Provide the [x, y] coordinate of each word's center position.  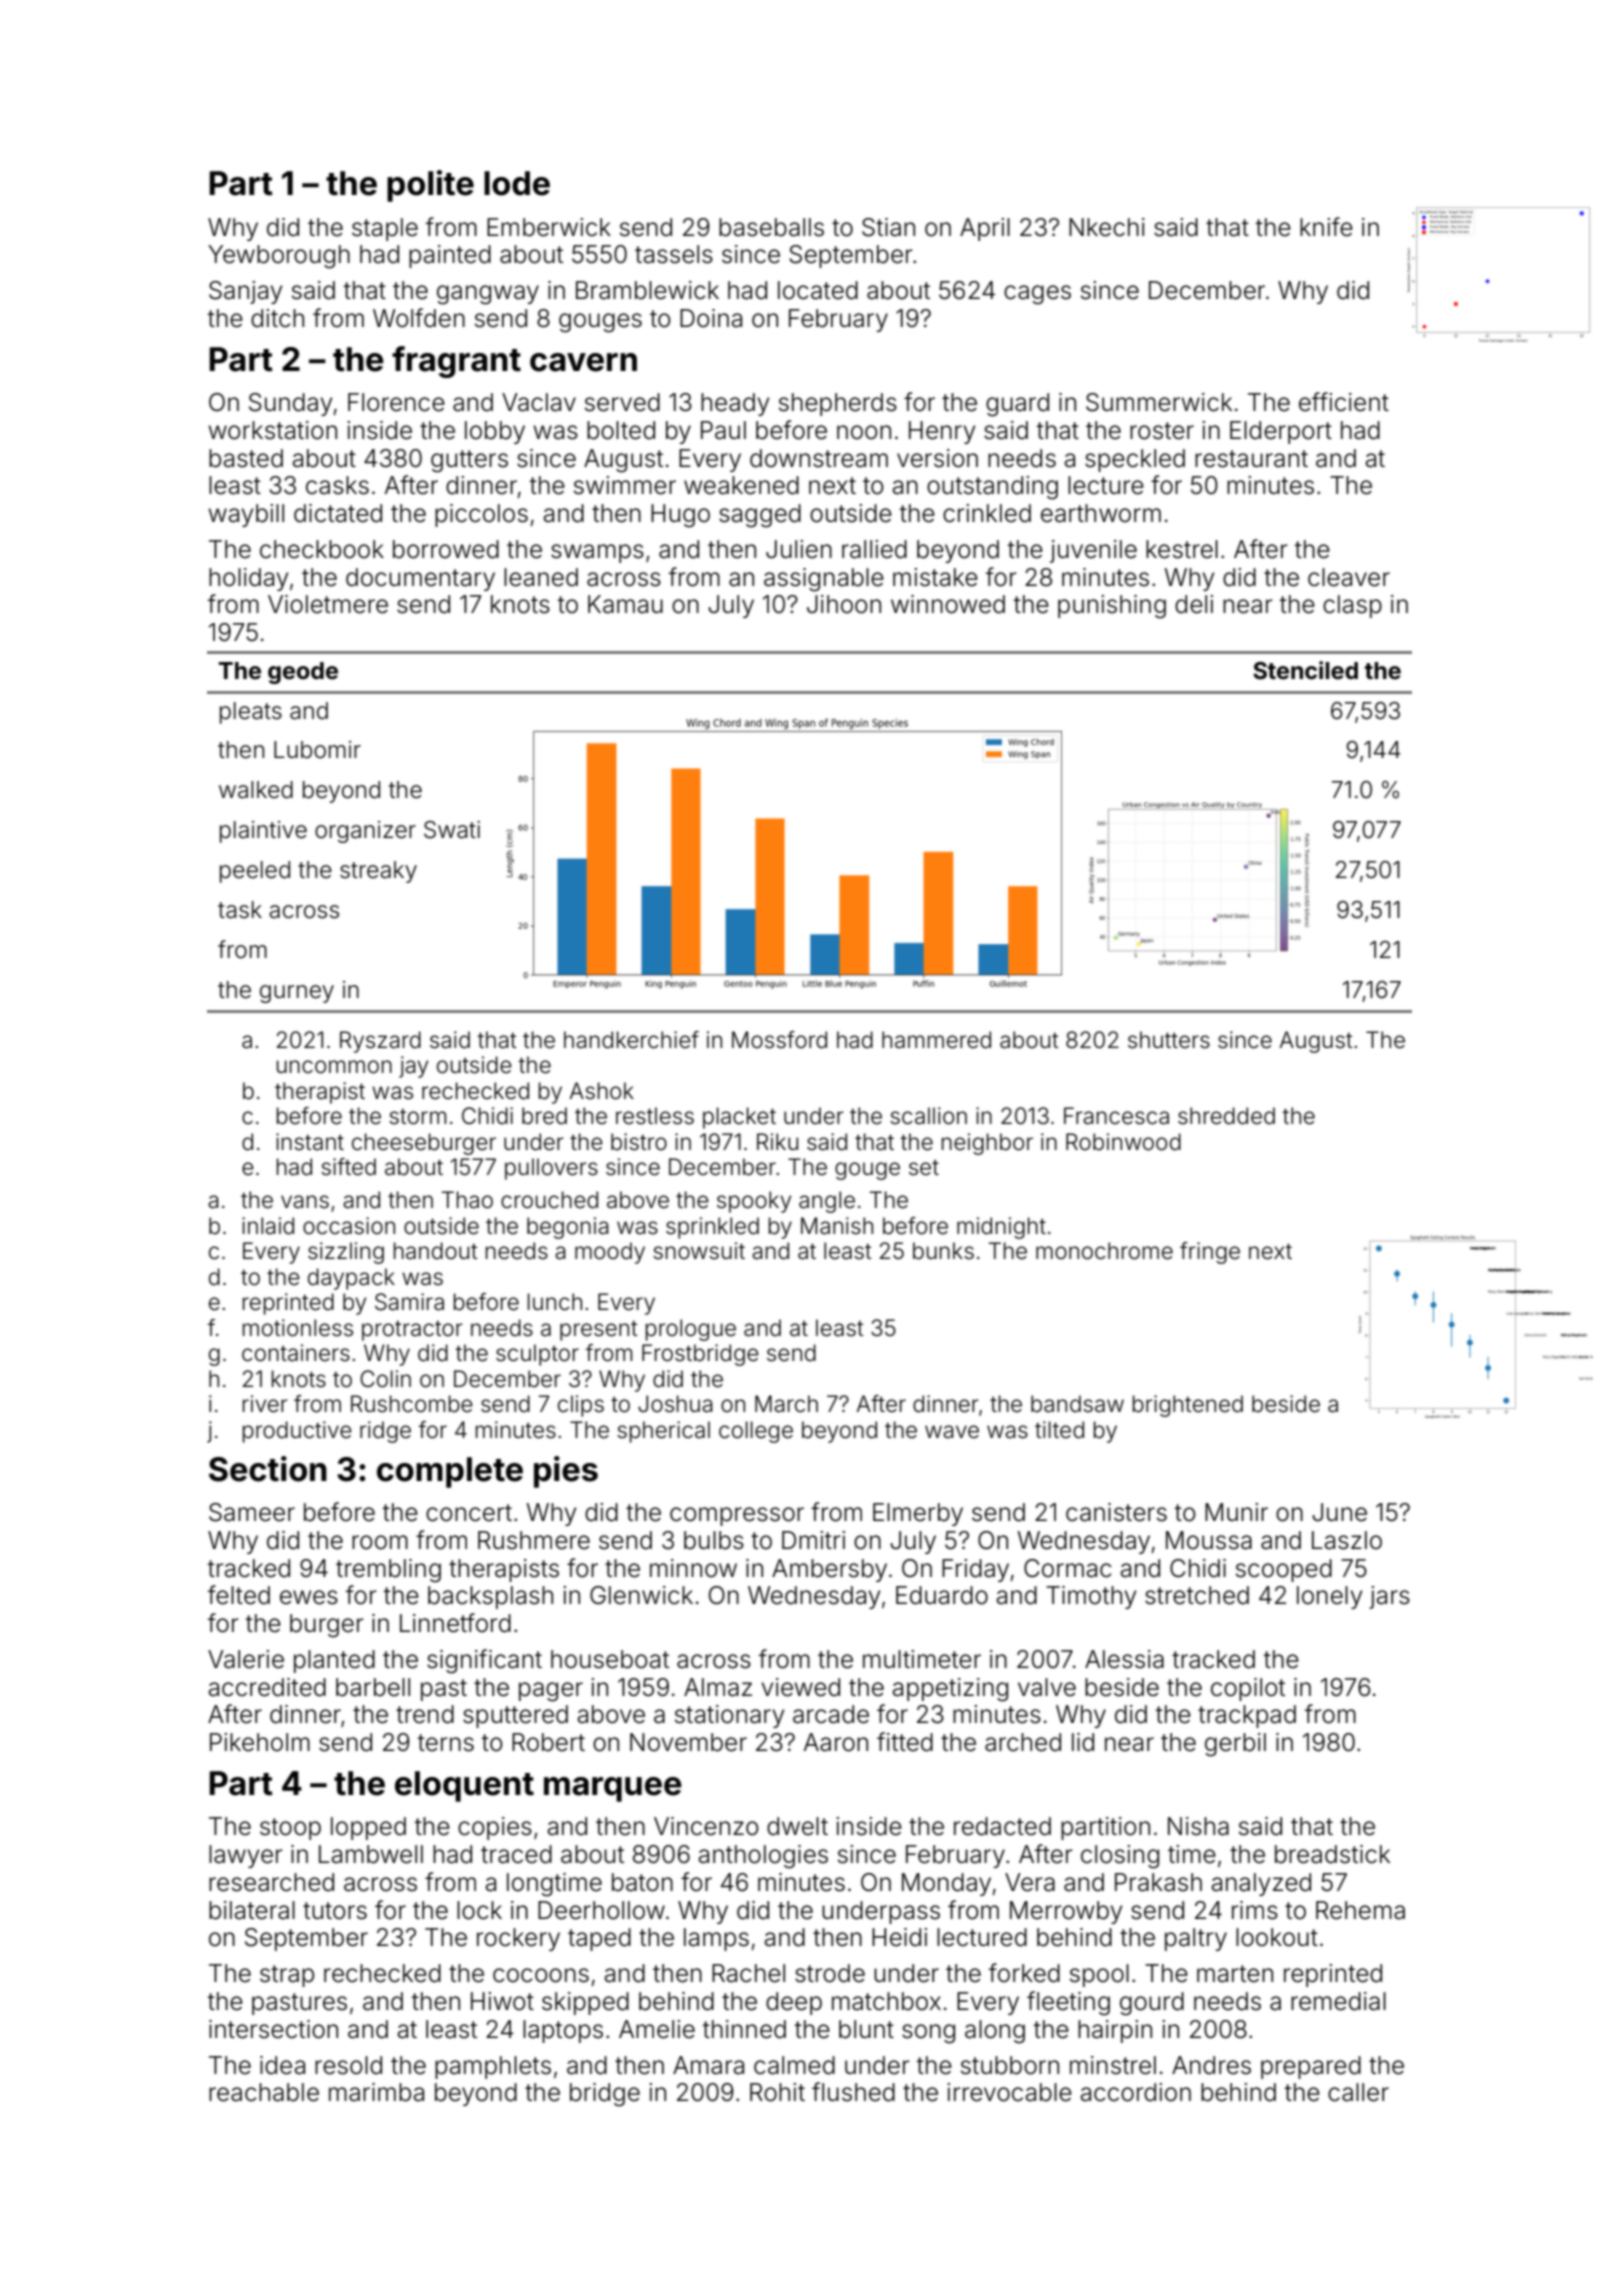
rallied [874, 549]
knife [1326, 227]
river [265, 1404]
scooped [1284, 1570]
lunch [555, 1301]
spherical [663, 1432]
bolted [621, 430]
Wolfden [419, 318]
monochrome [1104, 1251]
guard [1017, 405]
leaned [541, 577]
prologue [691, 1330]
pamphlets [493, 2067]
